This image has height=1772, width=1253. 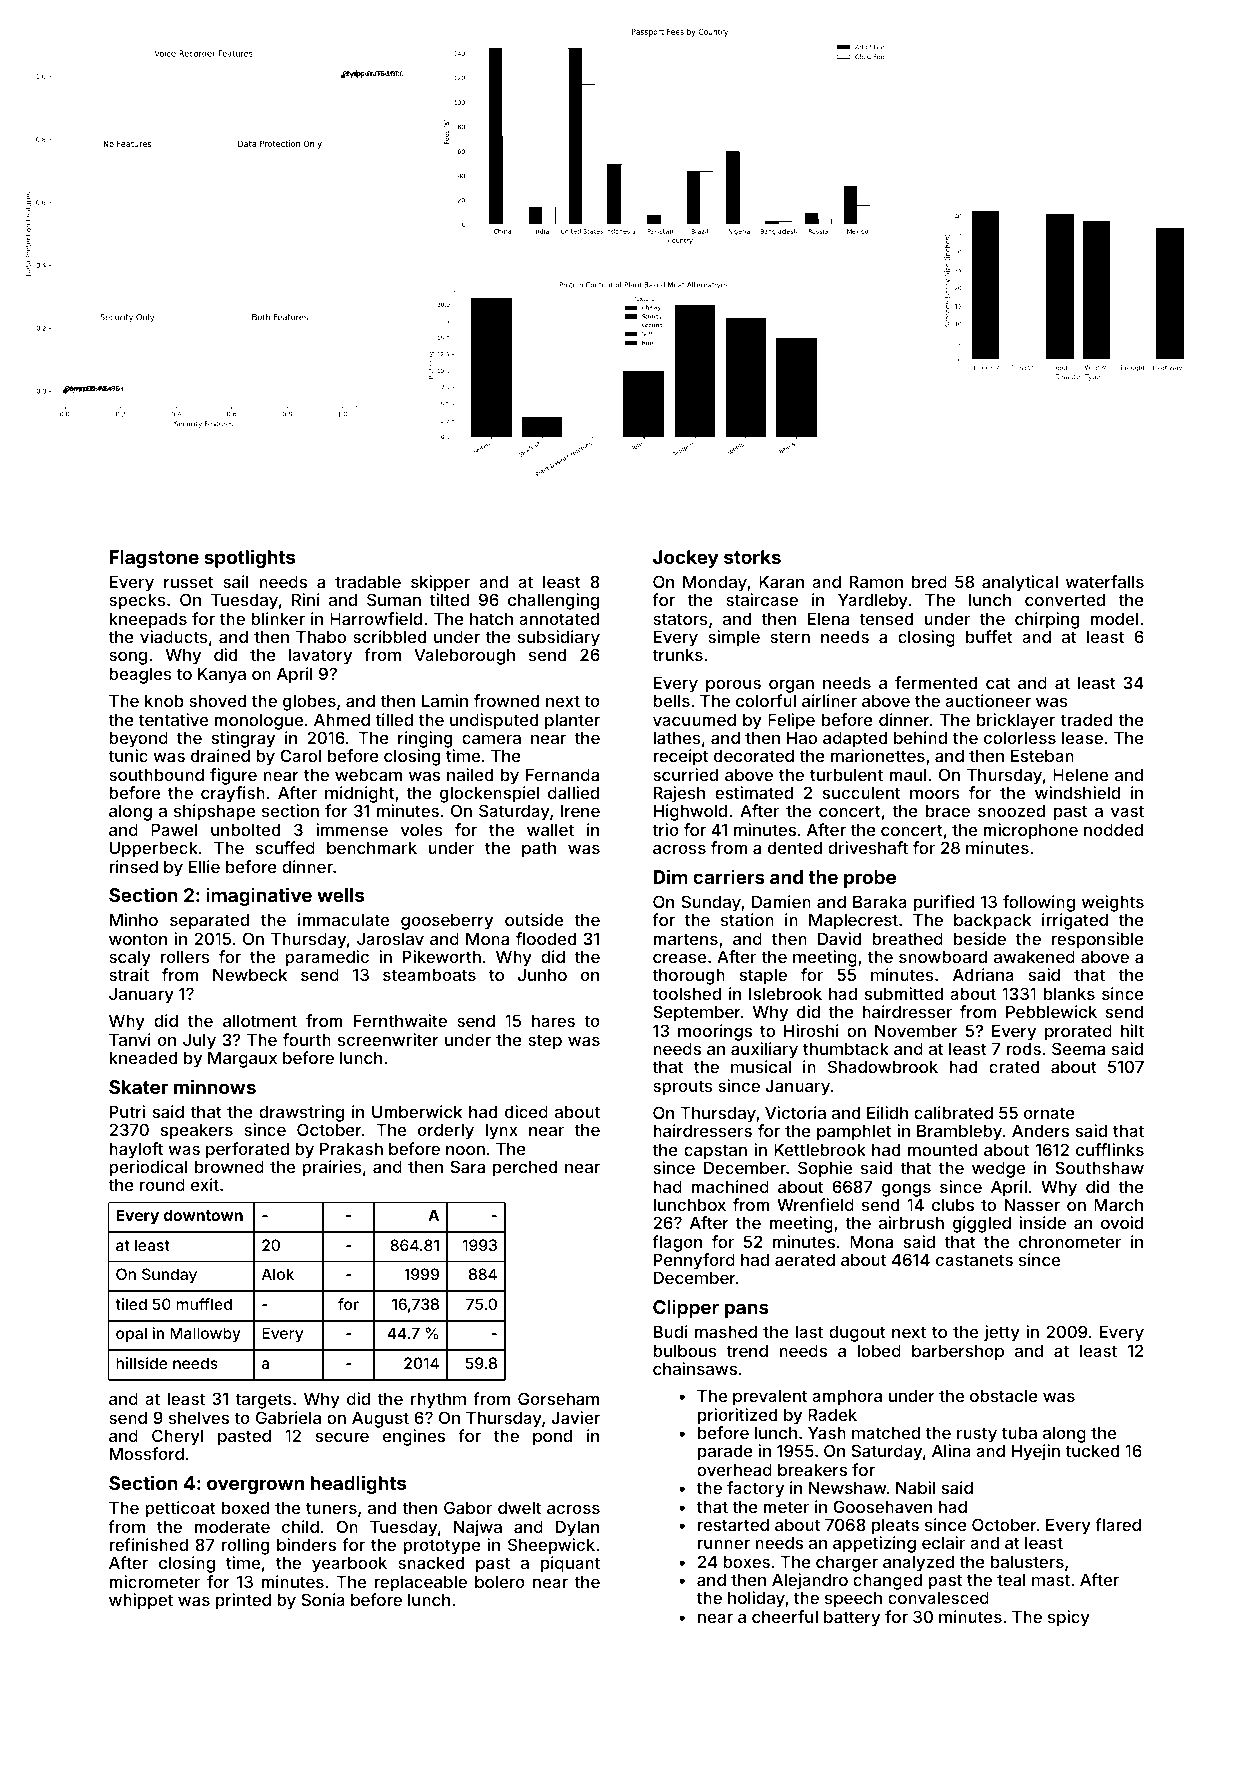 I want to click on waterfalls, so click(x=1105, y=581).
